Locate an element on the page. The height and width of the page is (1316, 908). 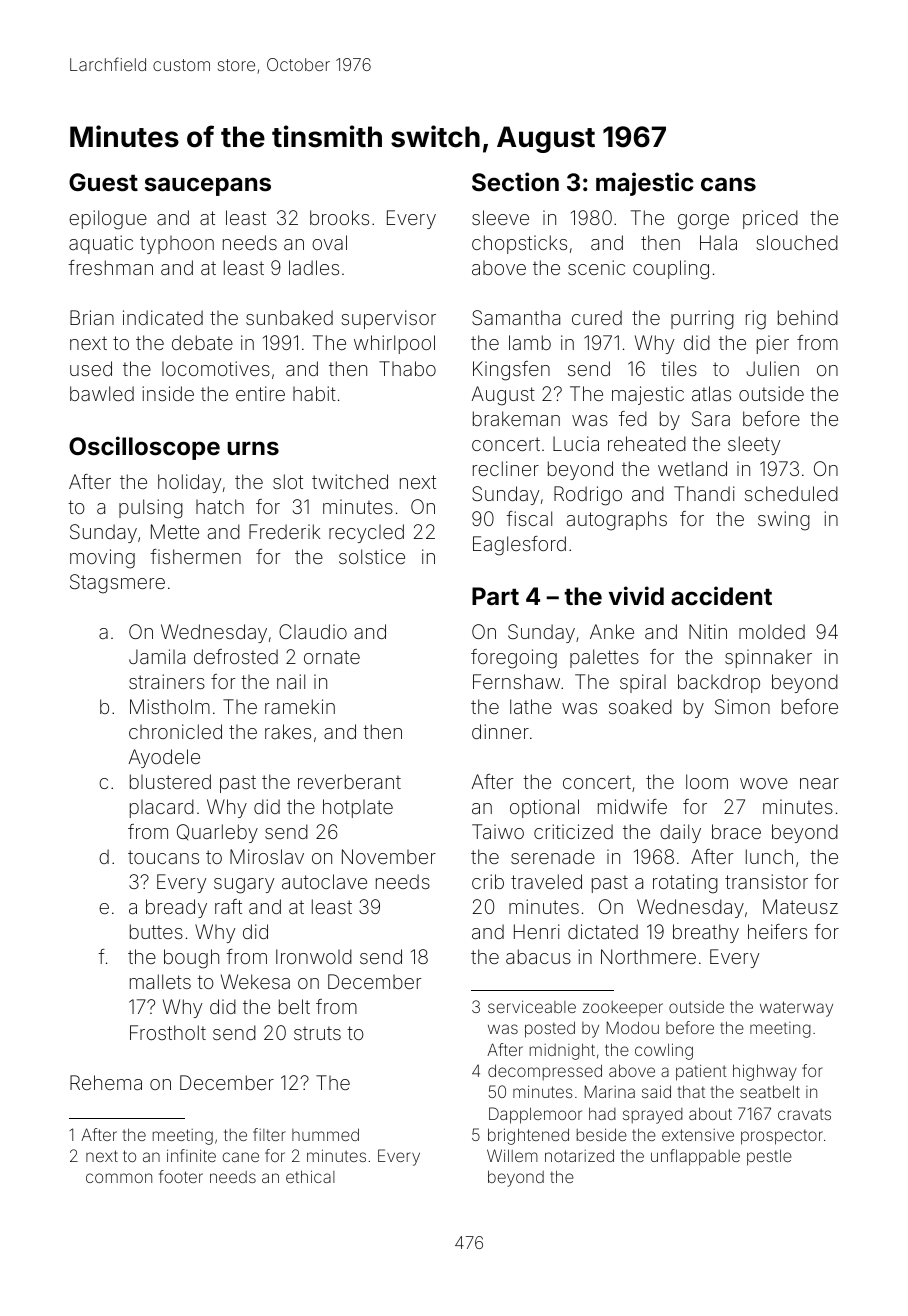
swing is located at coordinates (784, 521).
